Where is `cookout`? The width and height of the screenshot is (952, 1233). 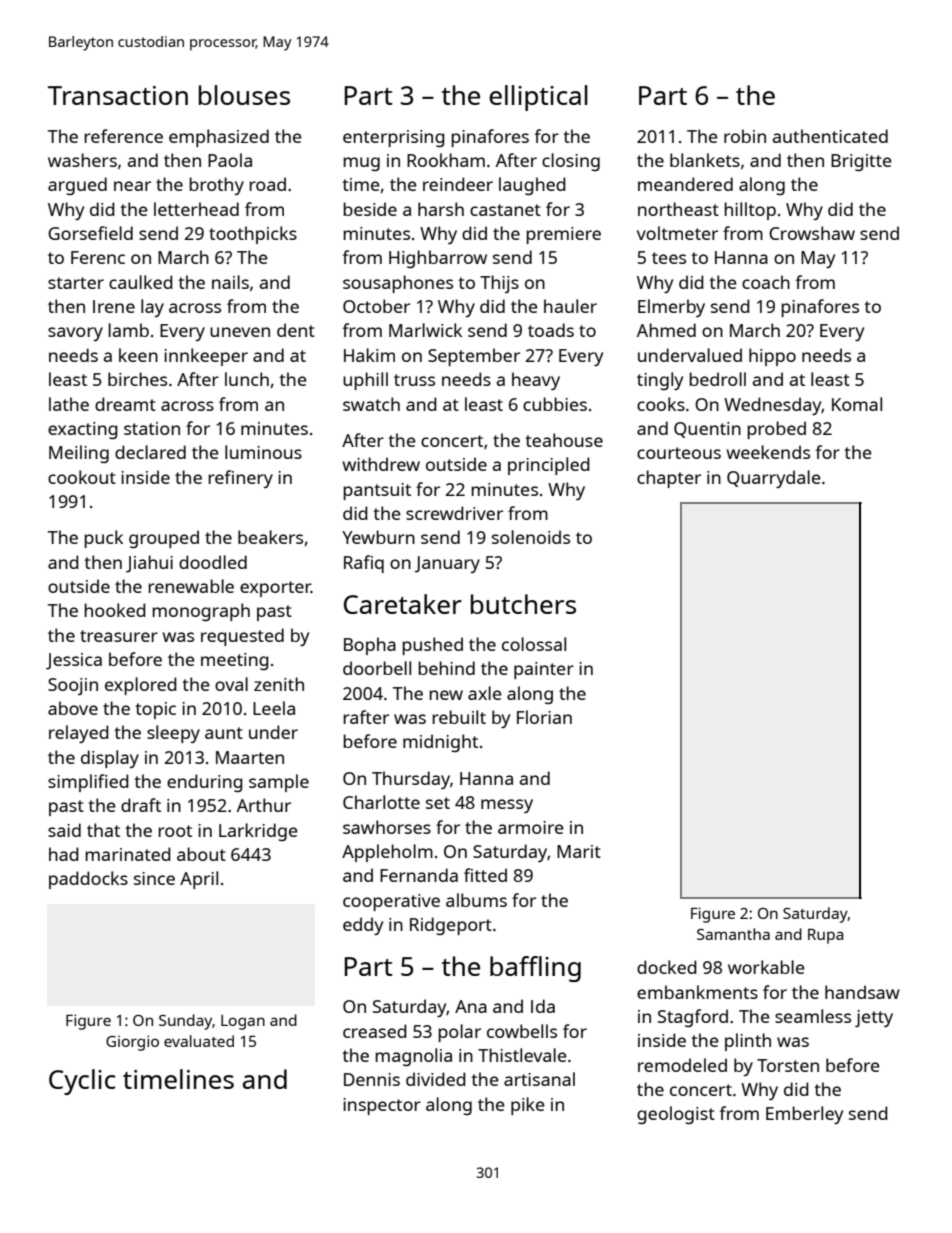 cookout is located at coordinates (82, 477).
